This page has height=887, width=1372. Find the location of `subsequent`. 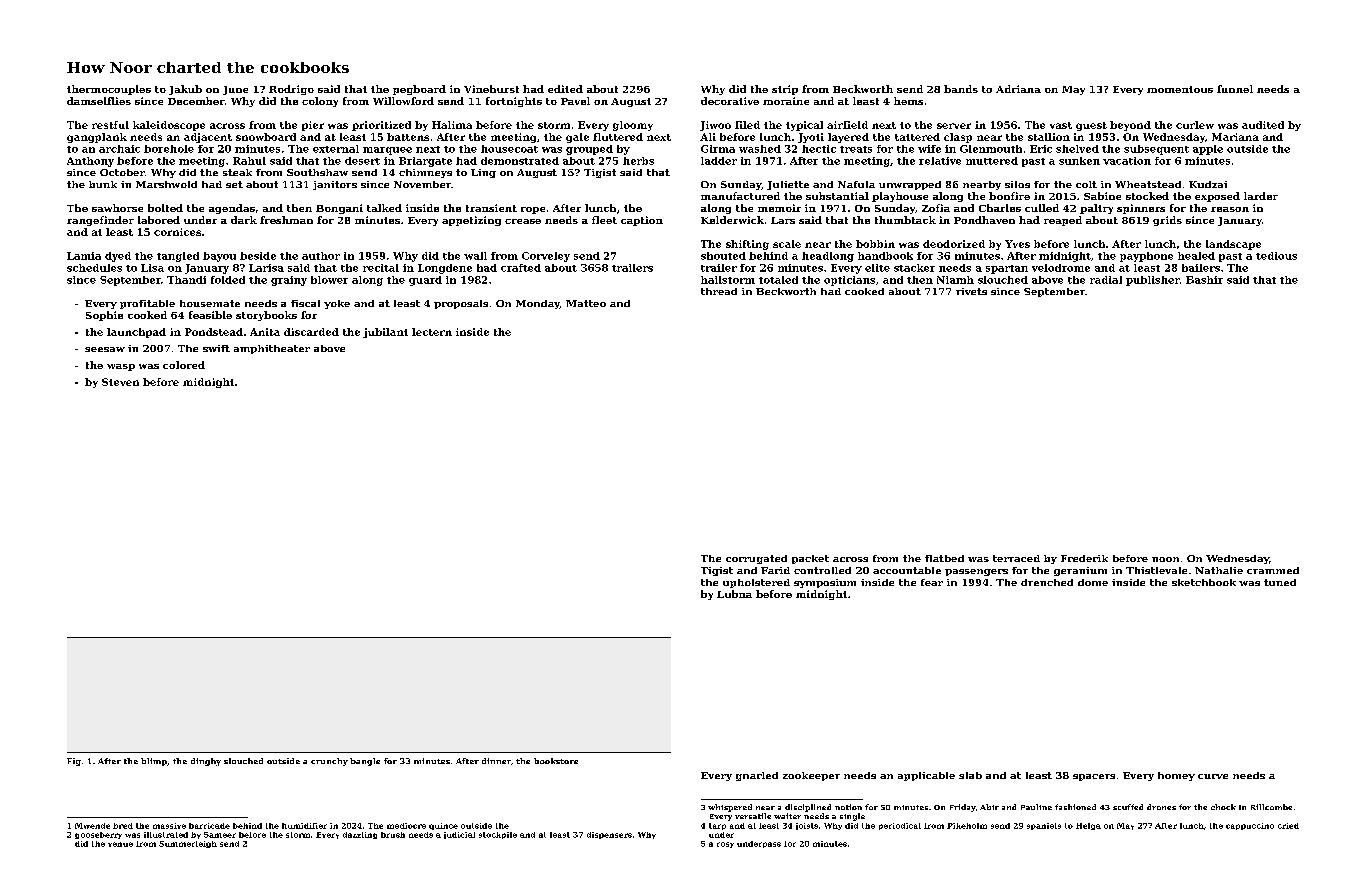

subsequent is located at coordinates (1156, 150).
